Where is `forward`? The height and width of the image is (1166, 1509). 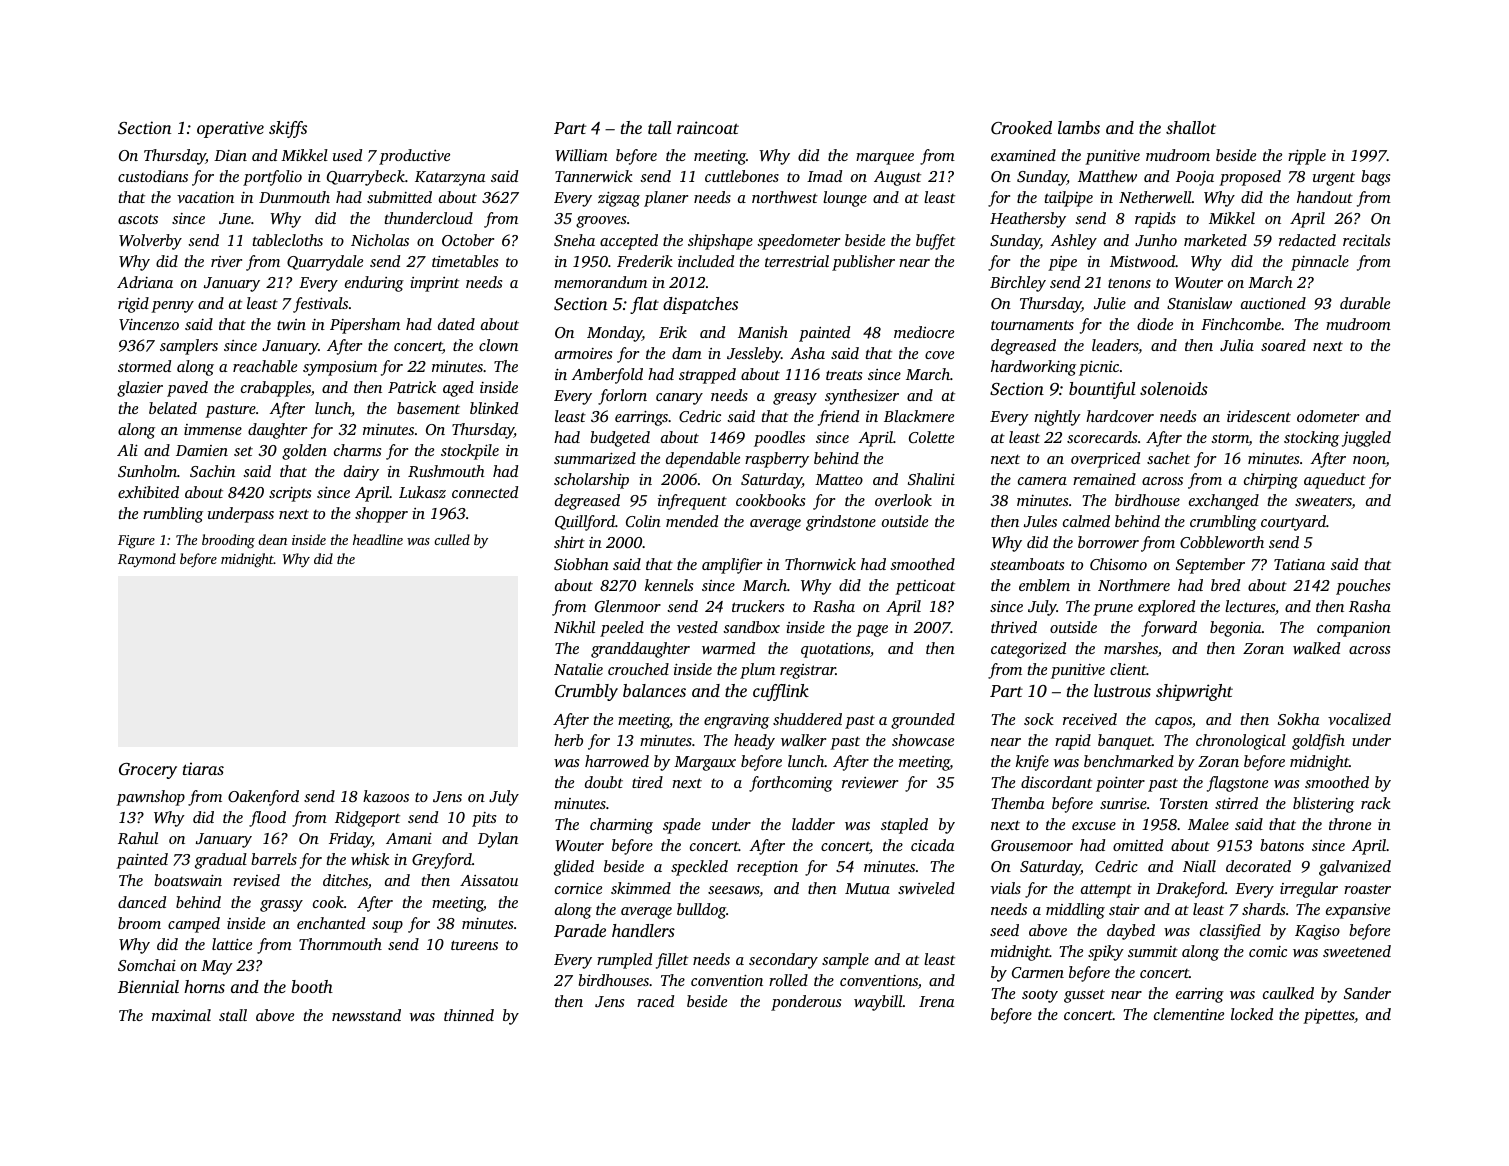 forward is located at coordinates (1169, 629).
